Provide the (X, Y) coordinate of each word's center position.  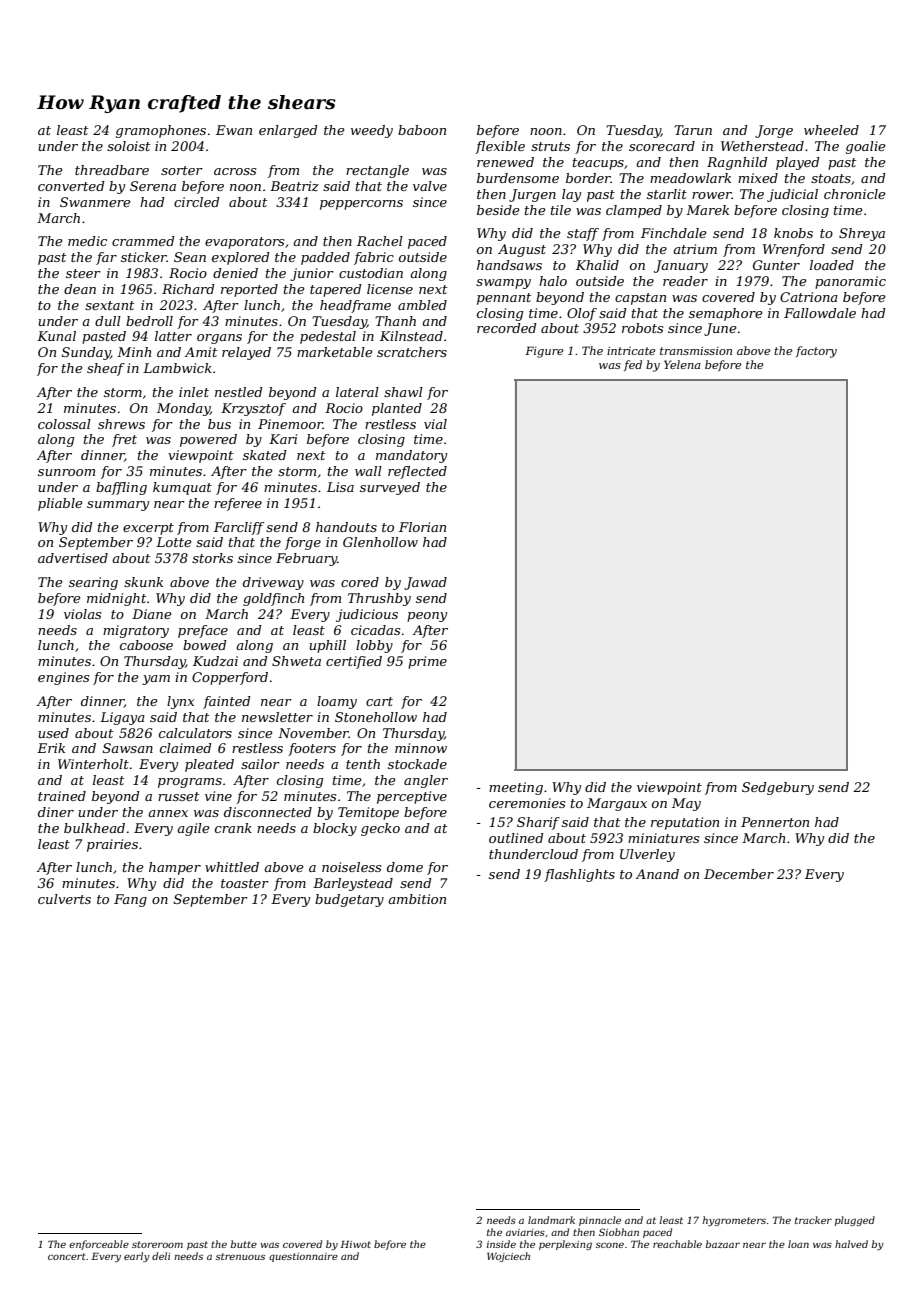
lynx (181, 702)
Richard (188, 289)
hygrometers (734, 1221)
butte (244, 1244)
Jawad (425, 583)
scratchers (412, 352)
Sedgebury (778, 788)
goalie (866, 147)
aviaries (525, 1232)
